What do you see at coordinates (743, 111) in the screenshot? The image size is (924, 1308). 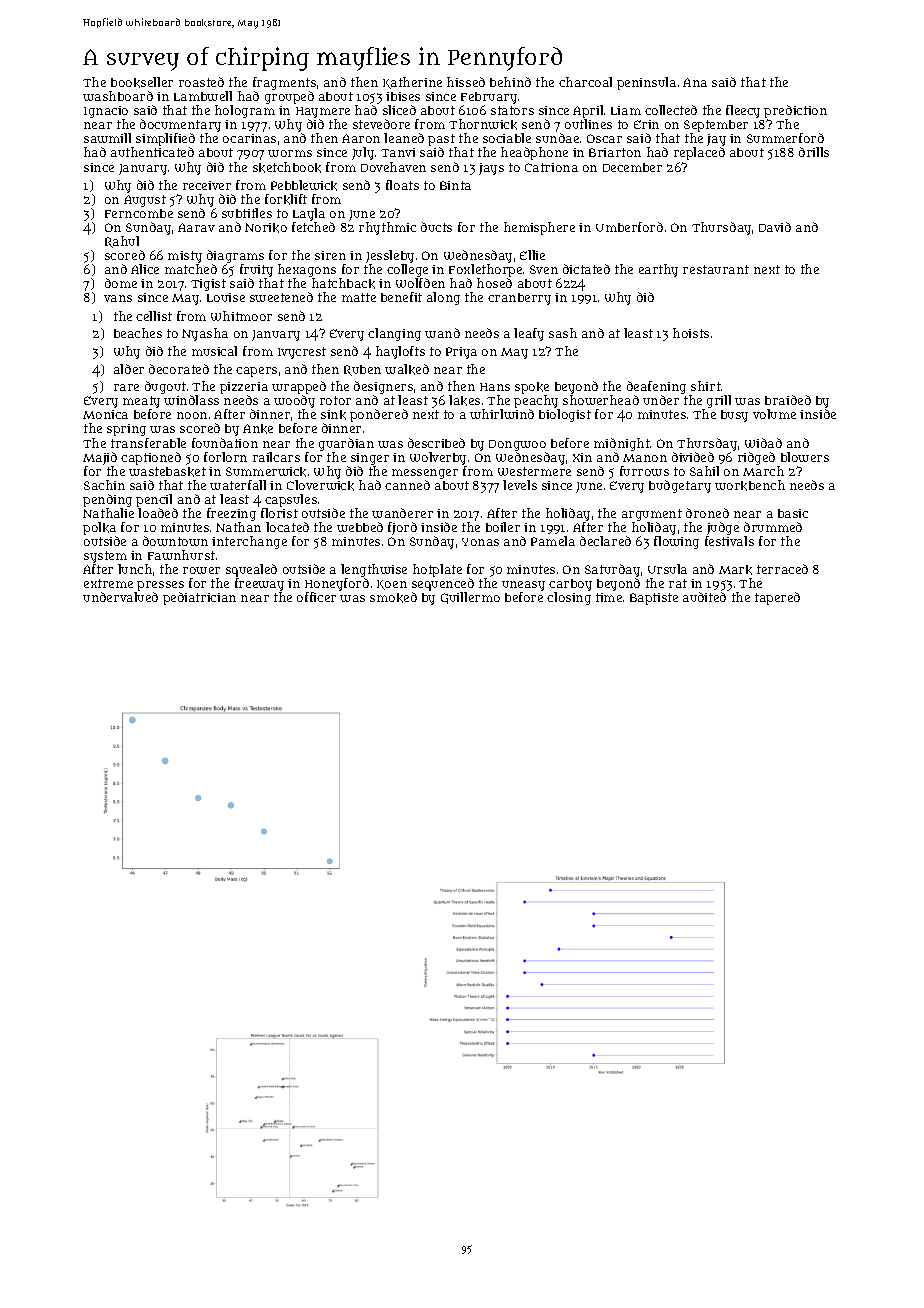 I see `fleecy` at bounding box center [743, 111].
